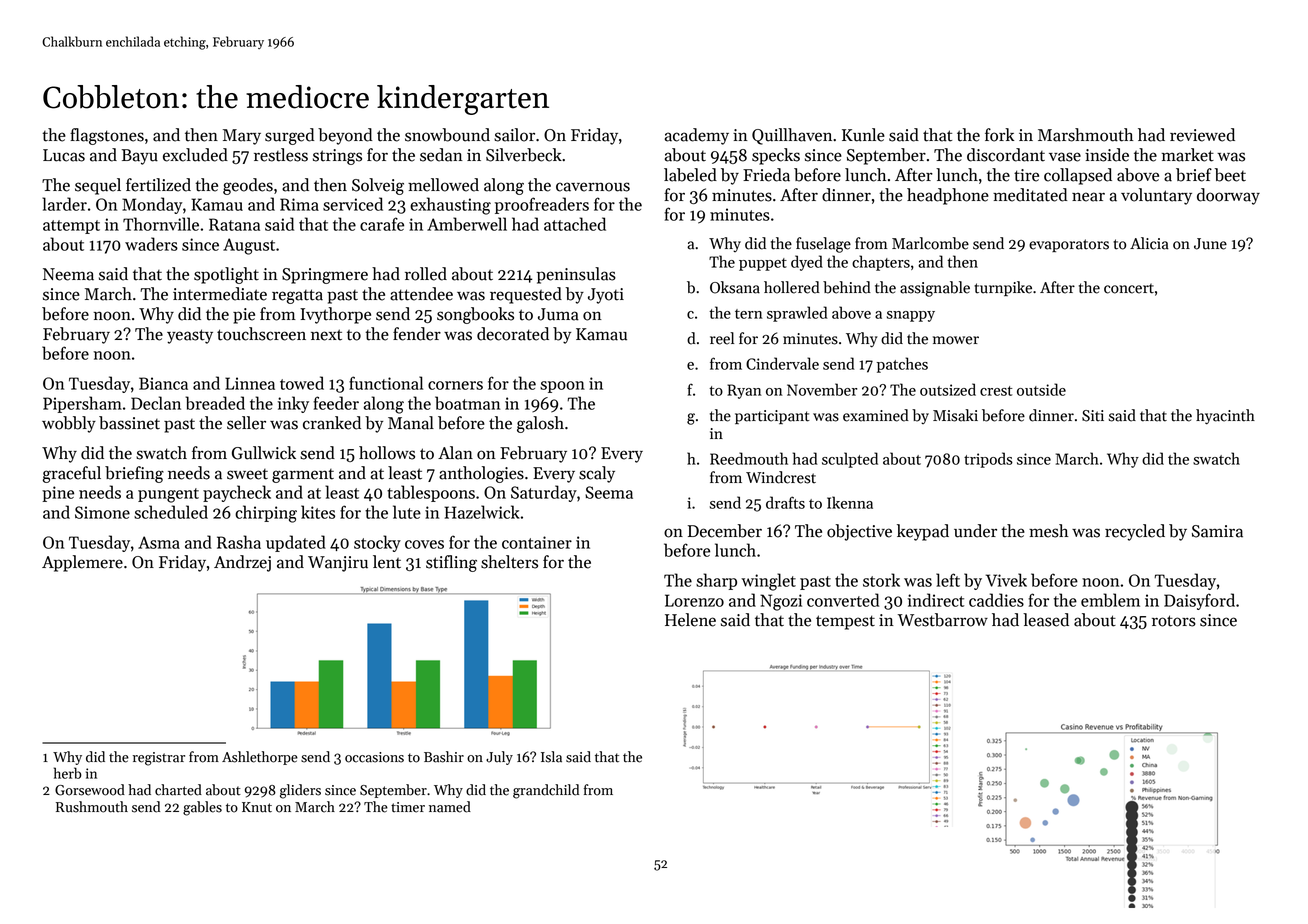 This page has height=924, width=1308. Describe the element at coordinates (64, 204) in the page. I see `larder` at that location.
